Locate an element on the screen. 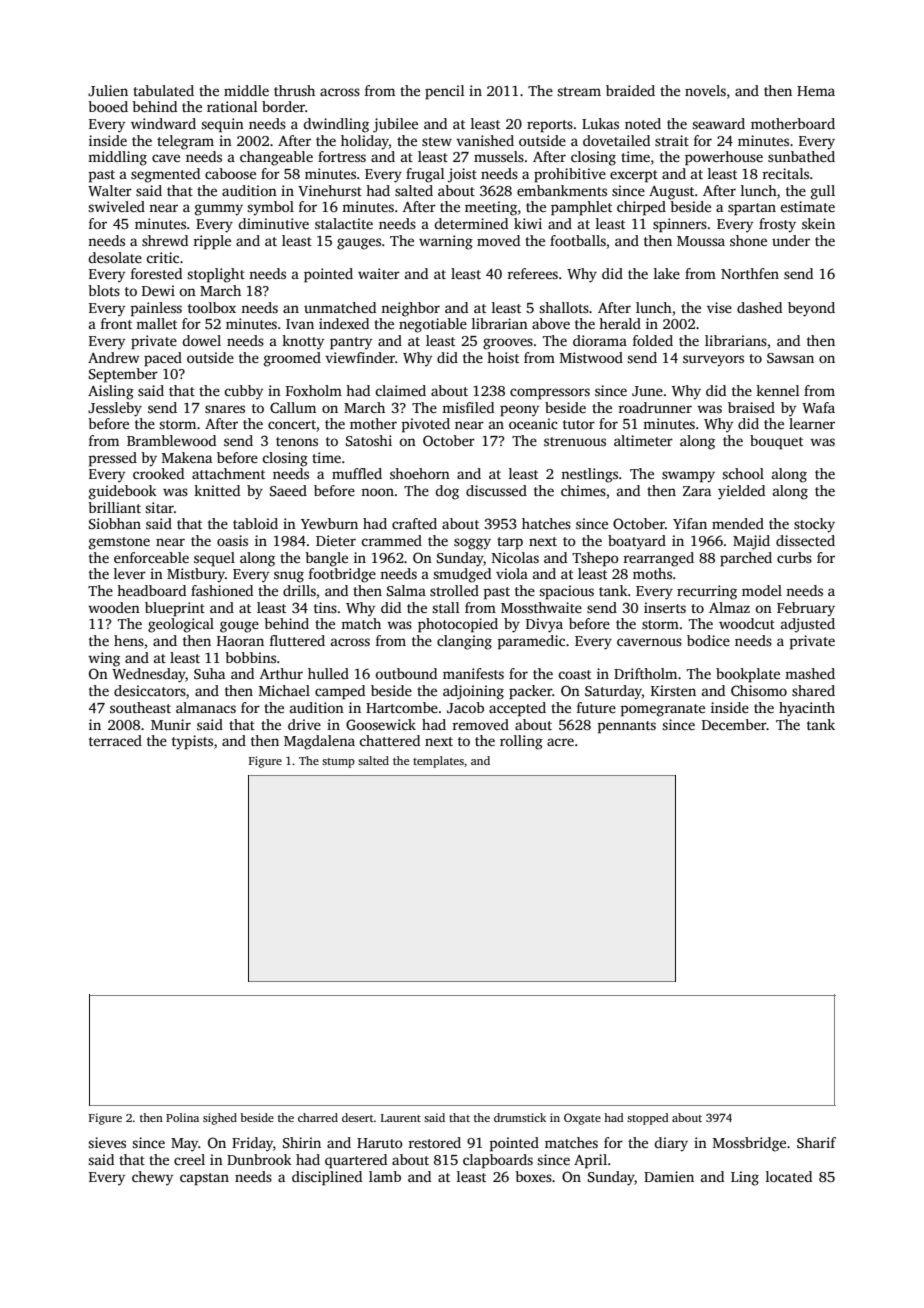 The width and height of the screenshot is (924, 1308). typists is located at coordinates (192, 742).
